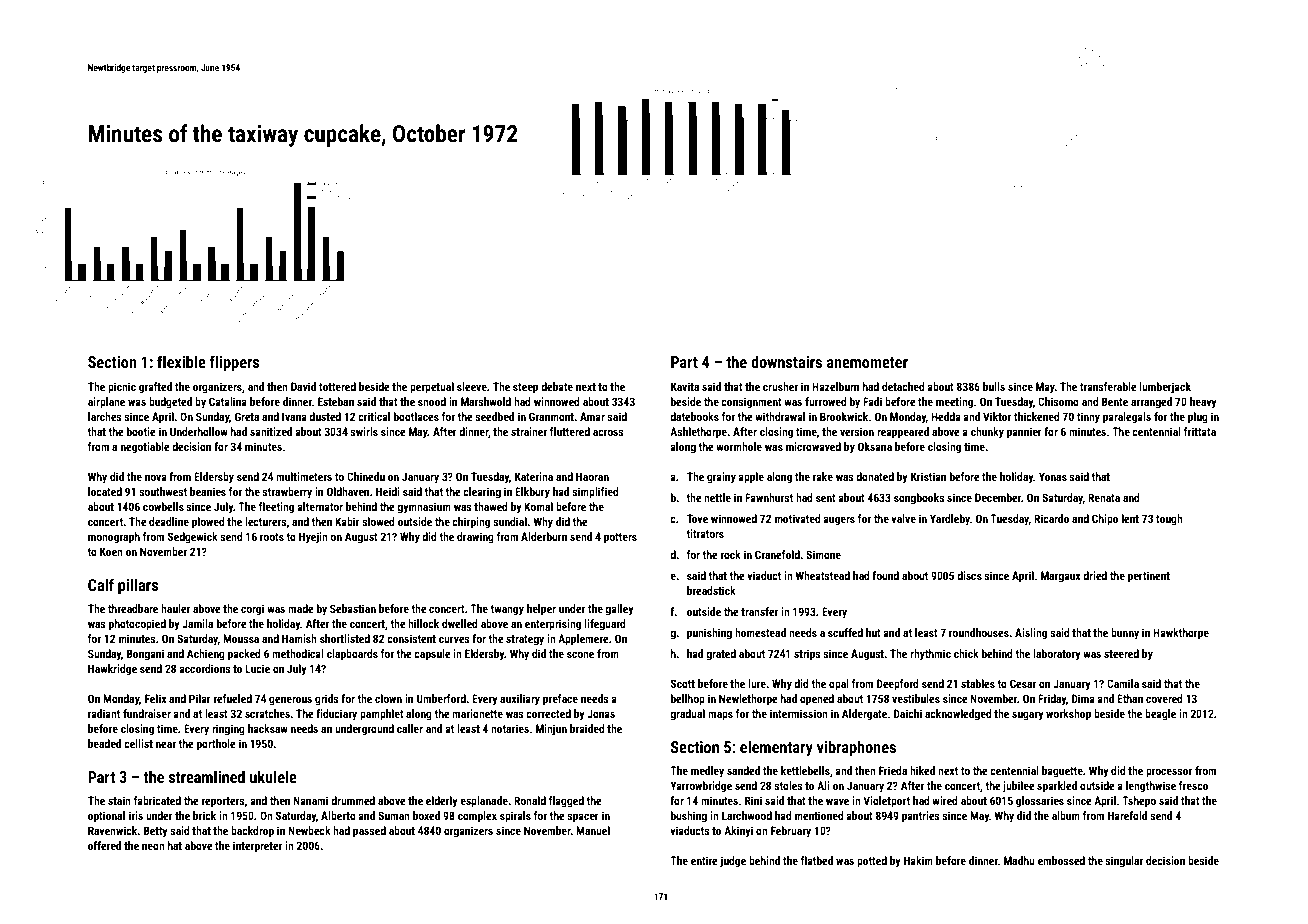  What do you see at coordinates (709, 634) in the screenshot?
I see `punishing` at bounding box center [709, 634].
